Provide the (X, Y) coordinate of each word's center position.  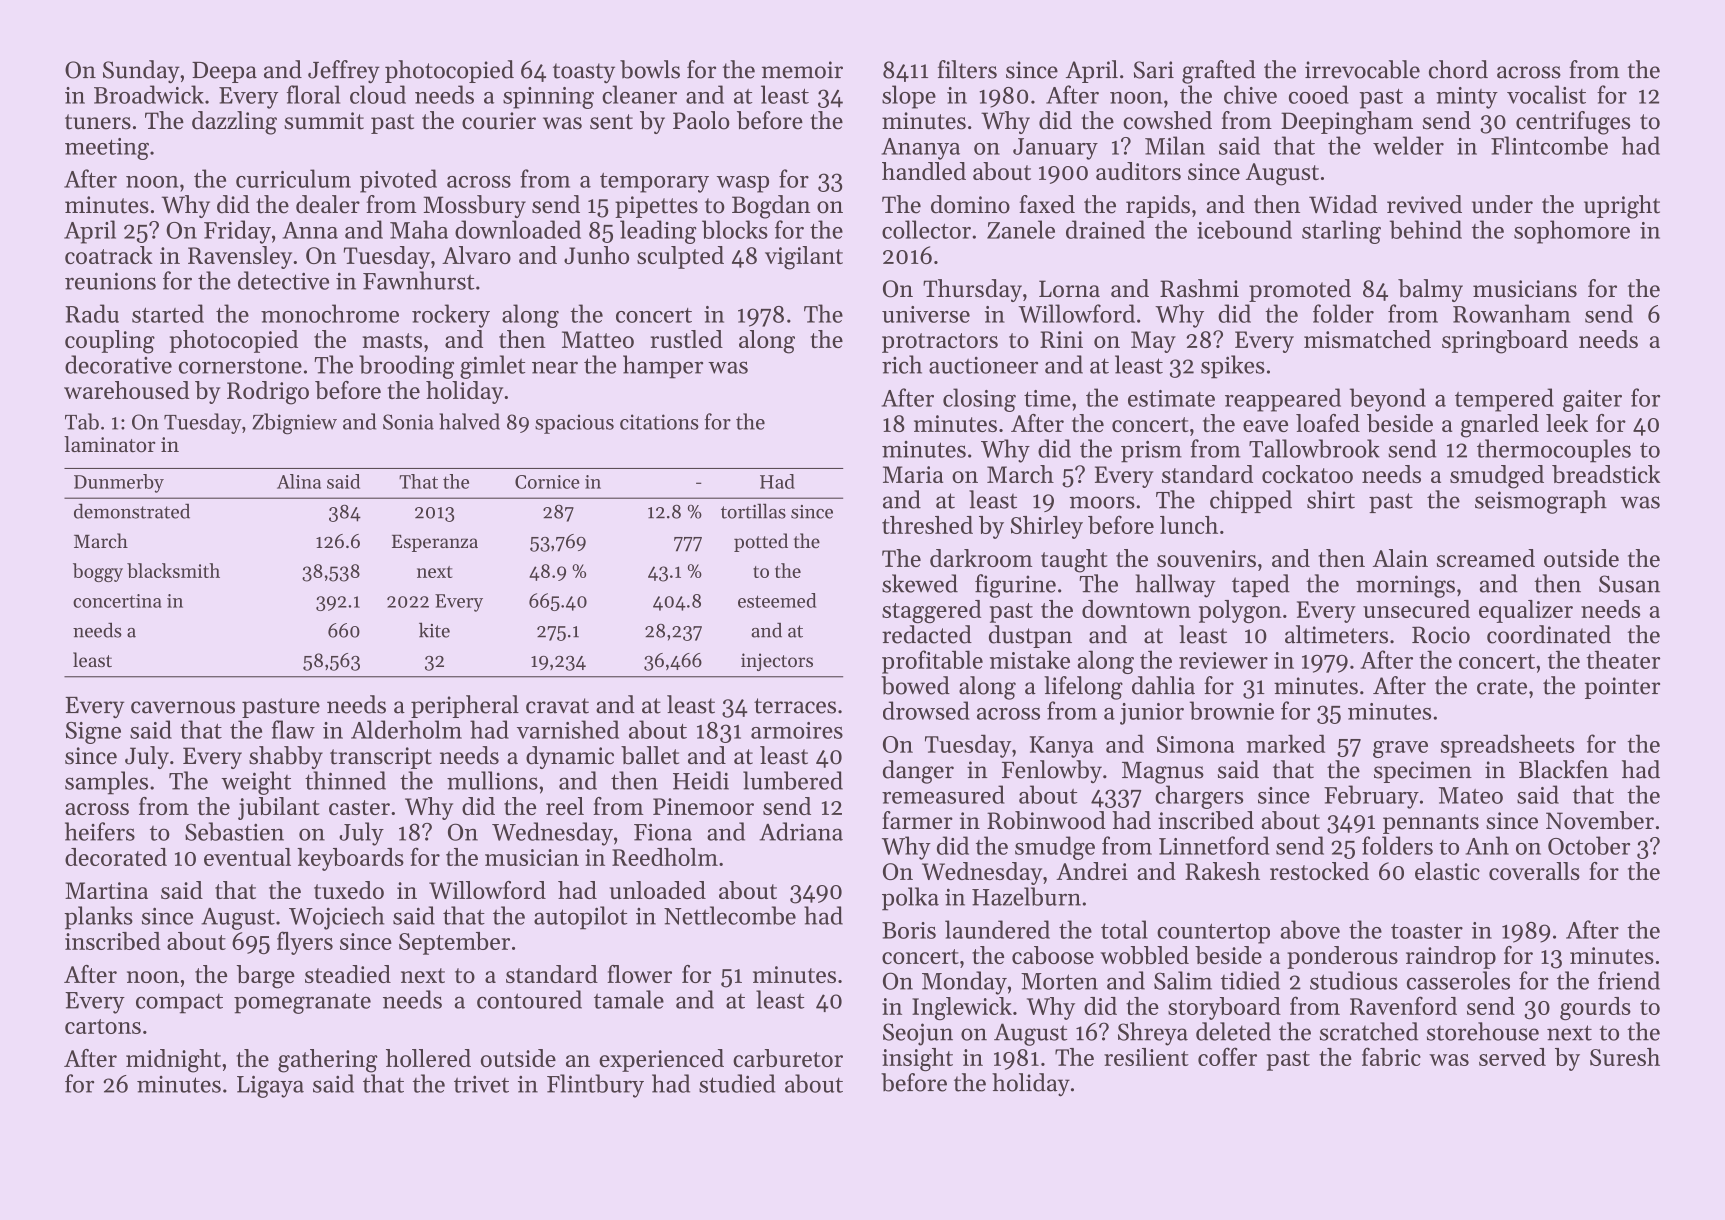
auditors (1138, 171)
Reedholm (665, 857)
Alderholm (406, 729)
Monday (964, 983)
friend (1629, 980)
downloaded (518, 229)
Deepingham (1347, 123)
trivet (481, 1084)
